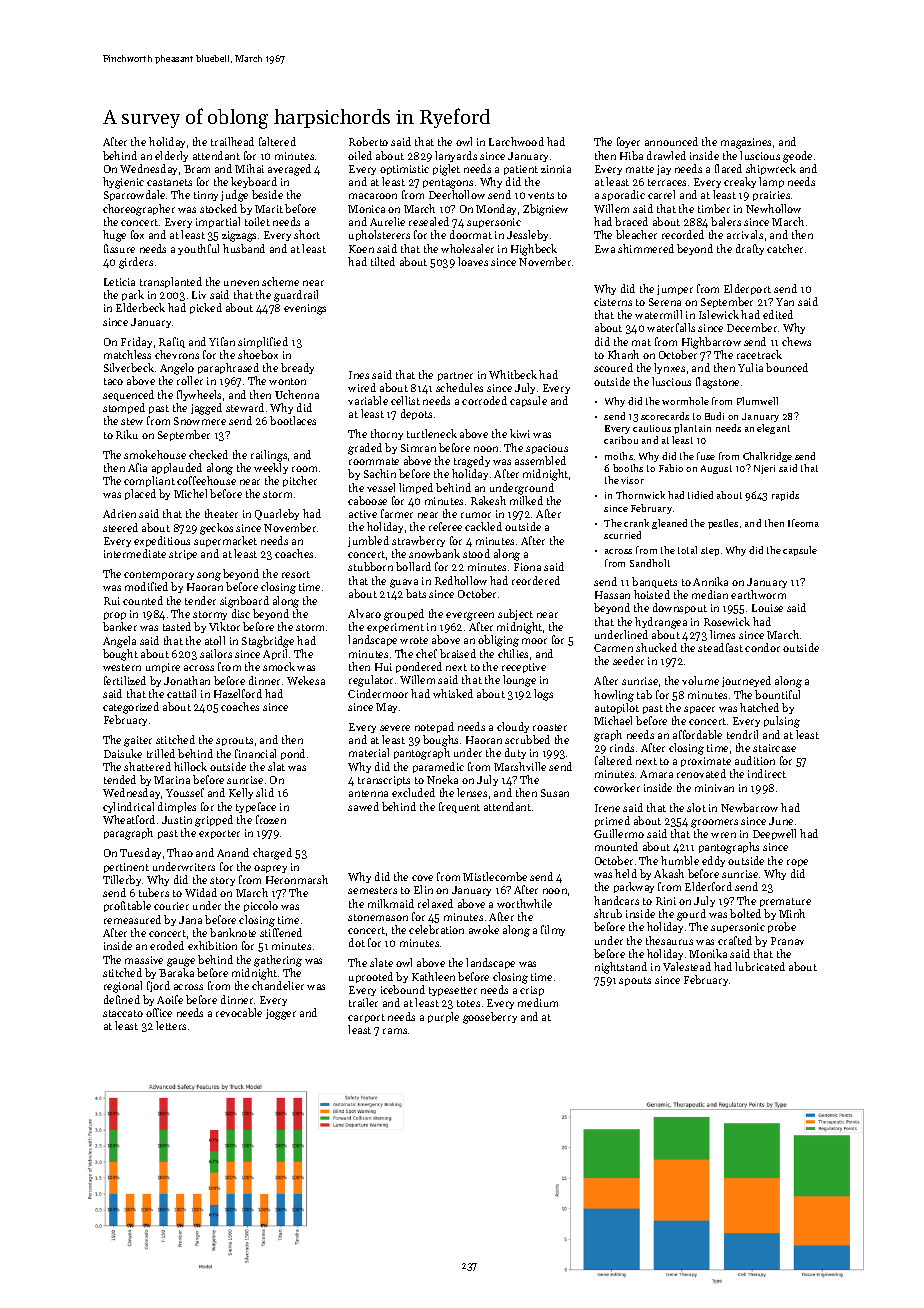 This screenshot has width=924, height=1308. What do you see at coordinates (671, 141) in the screenshot?
I see `announced` at bounding box center [671, 141].
